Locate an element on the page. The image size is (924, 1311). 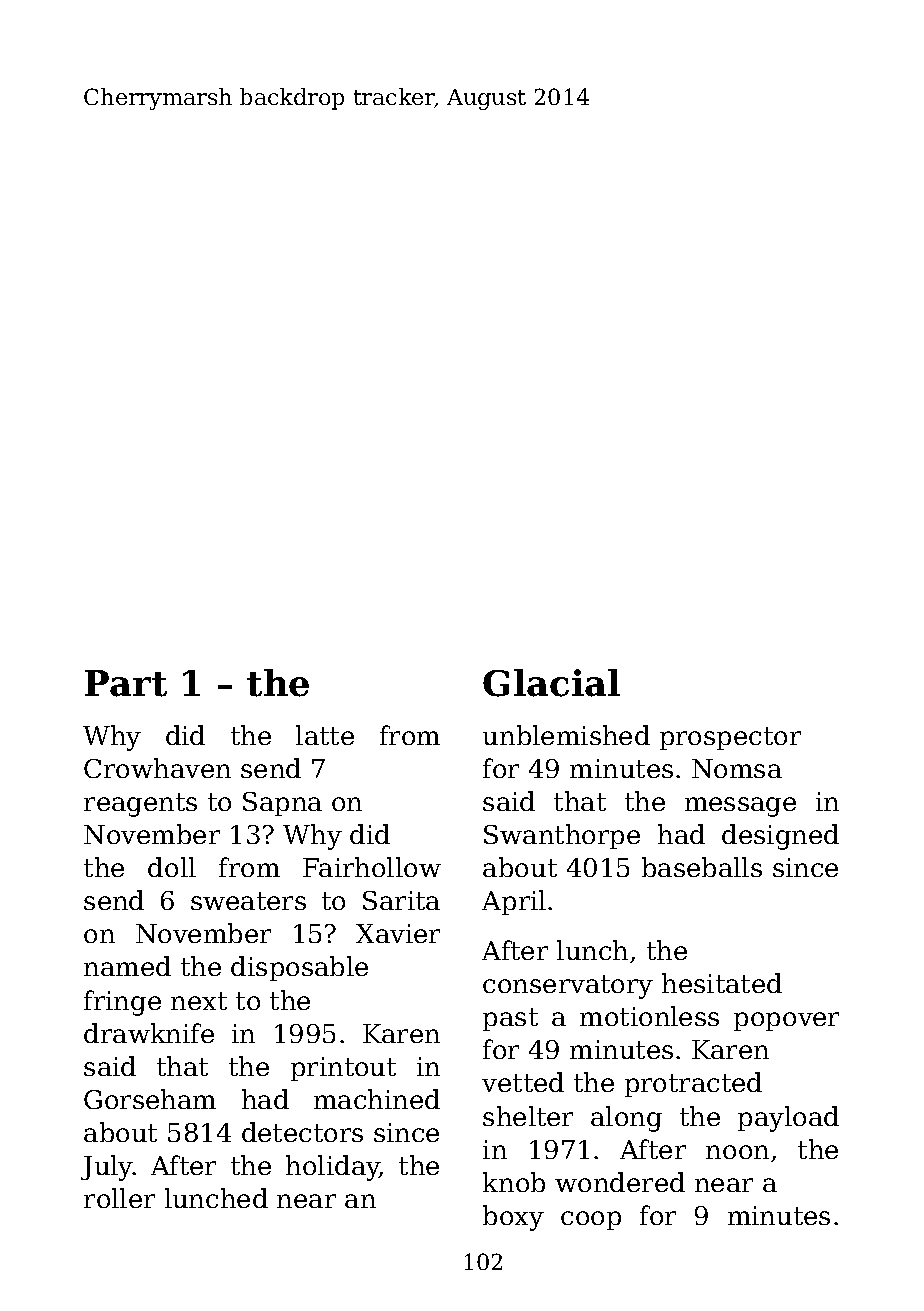
Glacial is located at coordinates (551, 683).
